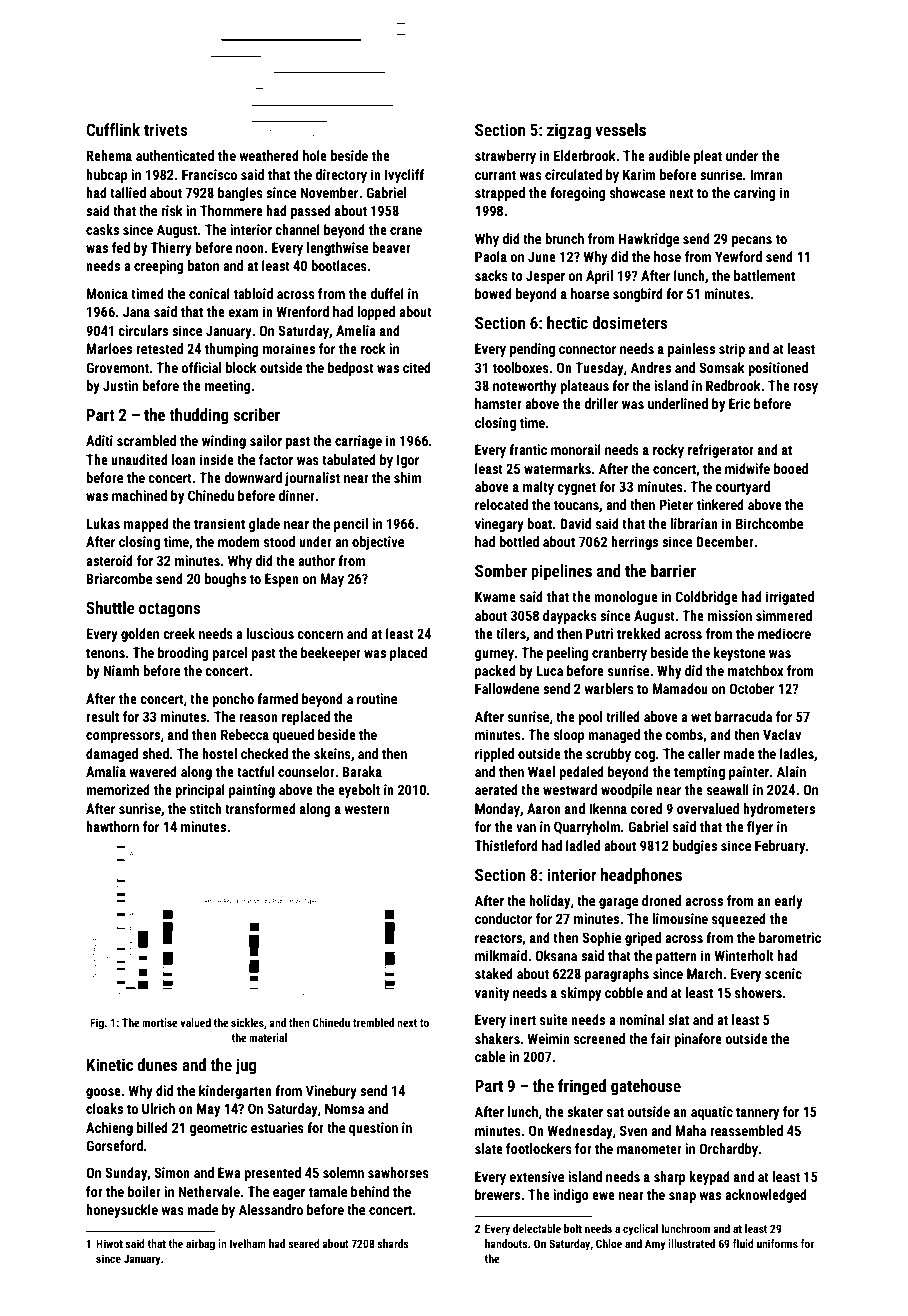 This image has height=1316, width=908. What do you see at coordinates (749, 773) in the image?
I see `painter` at bounding box center [749, 773].
